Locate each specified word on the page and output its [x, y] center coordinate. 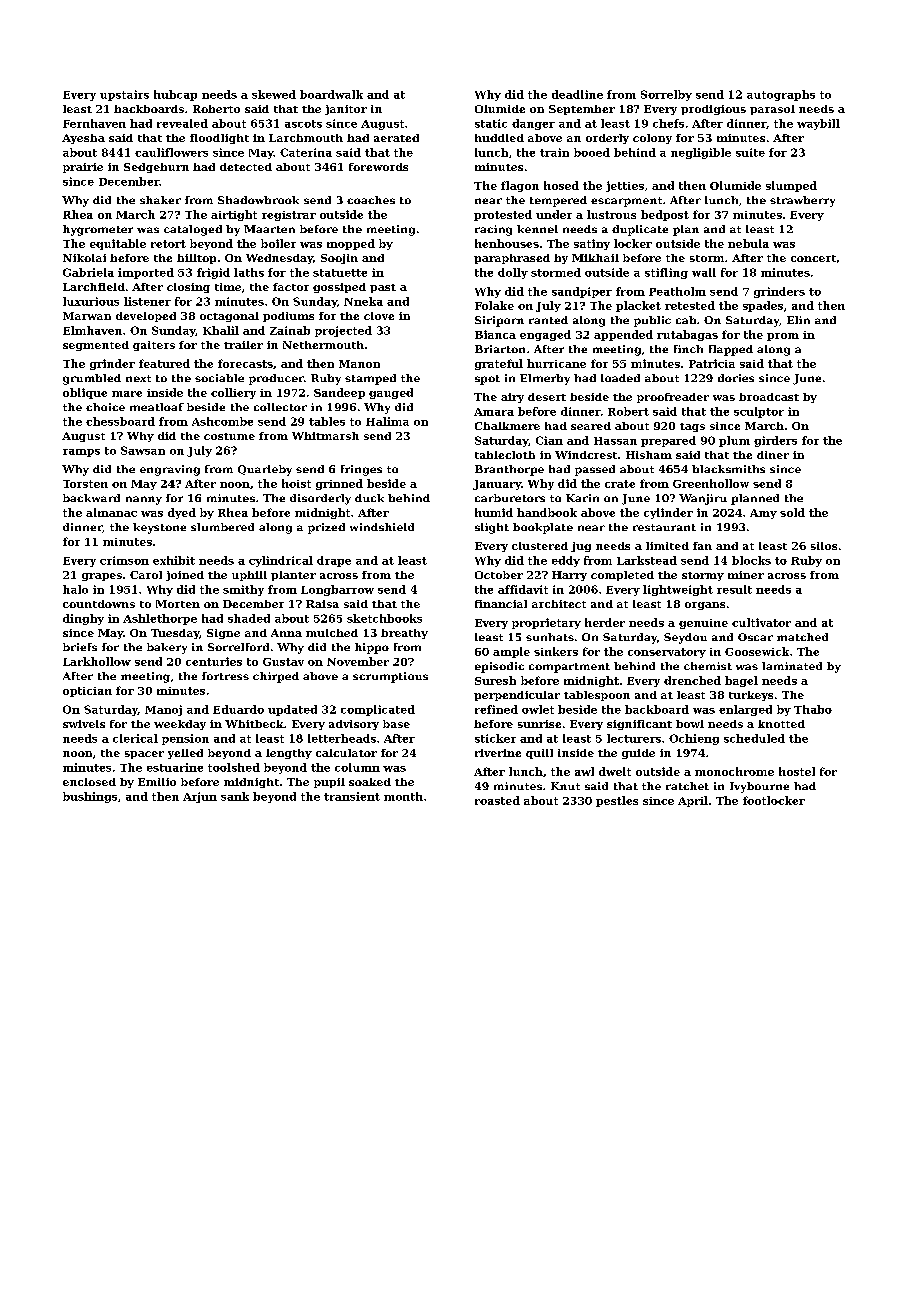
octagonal [229, 317]
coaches [371, 200]
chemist [708, 666]
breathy [404, 634]
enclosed [89, 782]
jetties [625, 186]
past [383, 288]
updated [292, 710]
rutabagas [687, 335]
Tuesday [175, 634]
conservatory [667, 653]
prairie [83, 168]
